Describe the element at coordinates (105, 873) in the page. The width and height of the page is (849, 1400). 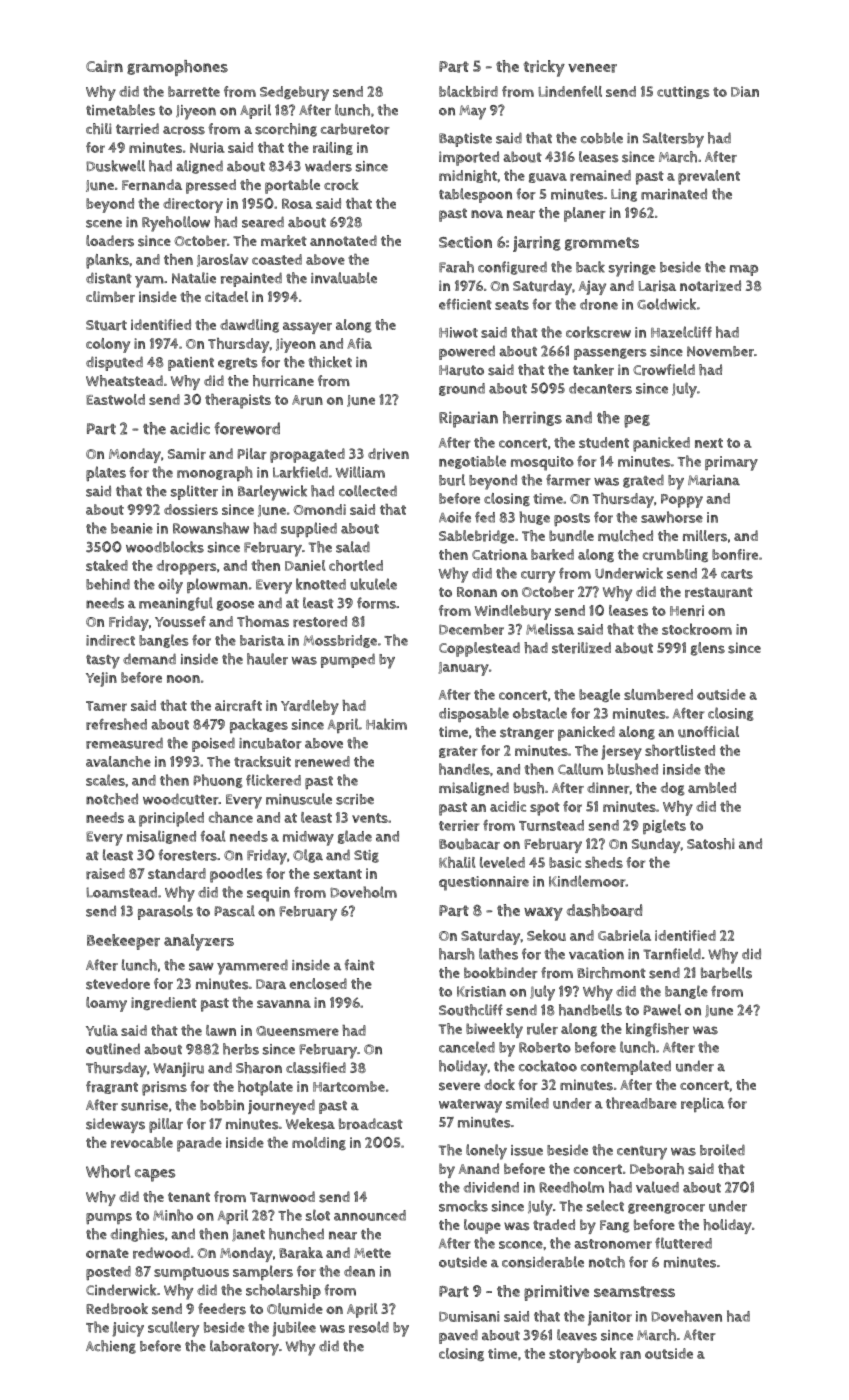
I see `raised` at that location.
